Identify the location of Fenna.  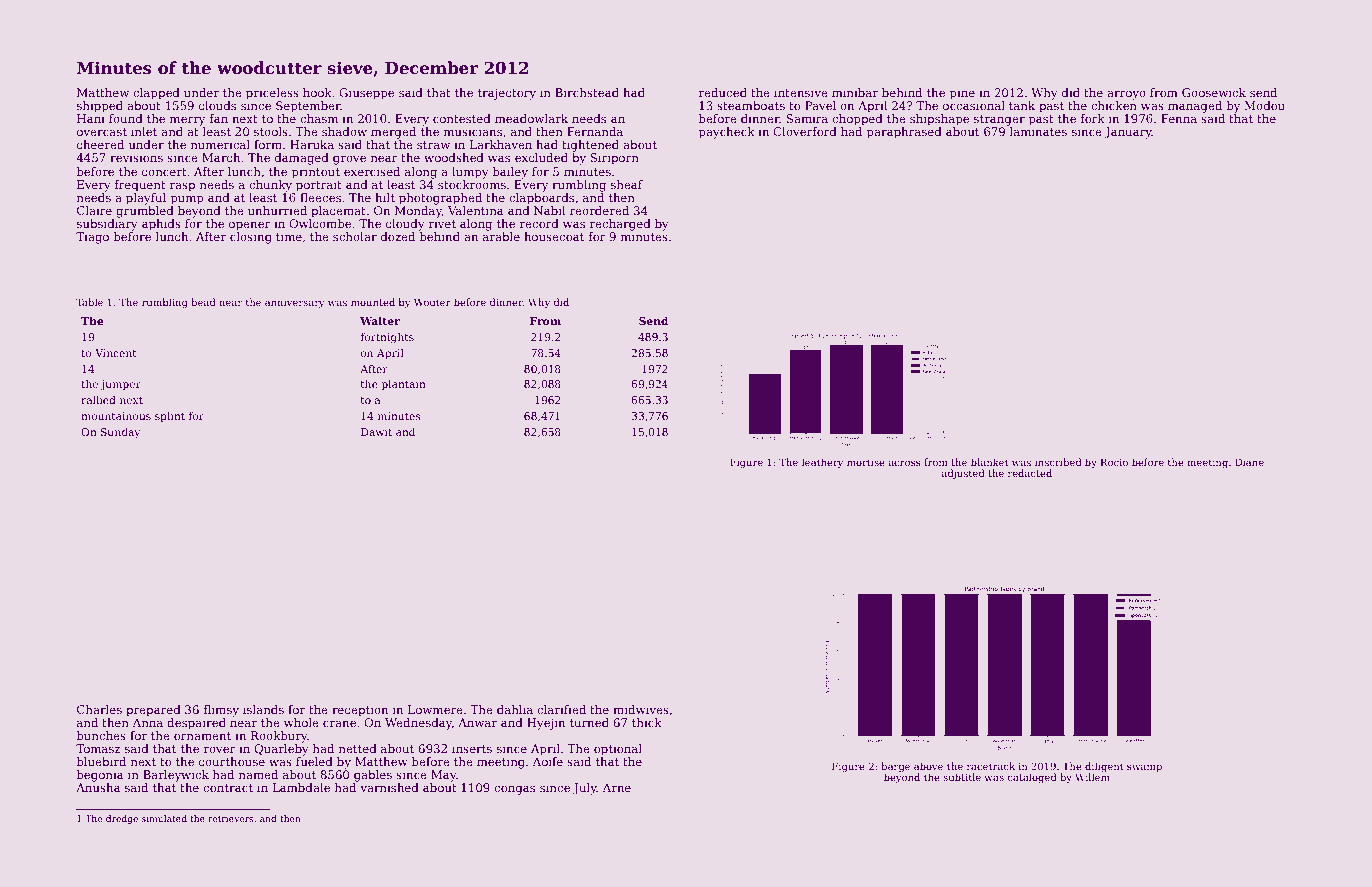
(1179, 118).
